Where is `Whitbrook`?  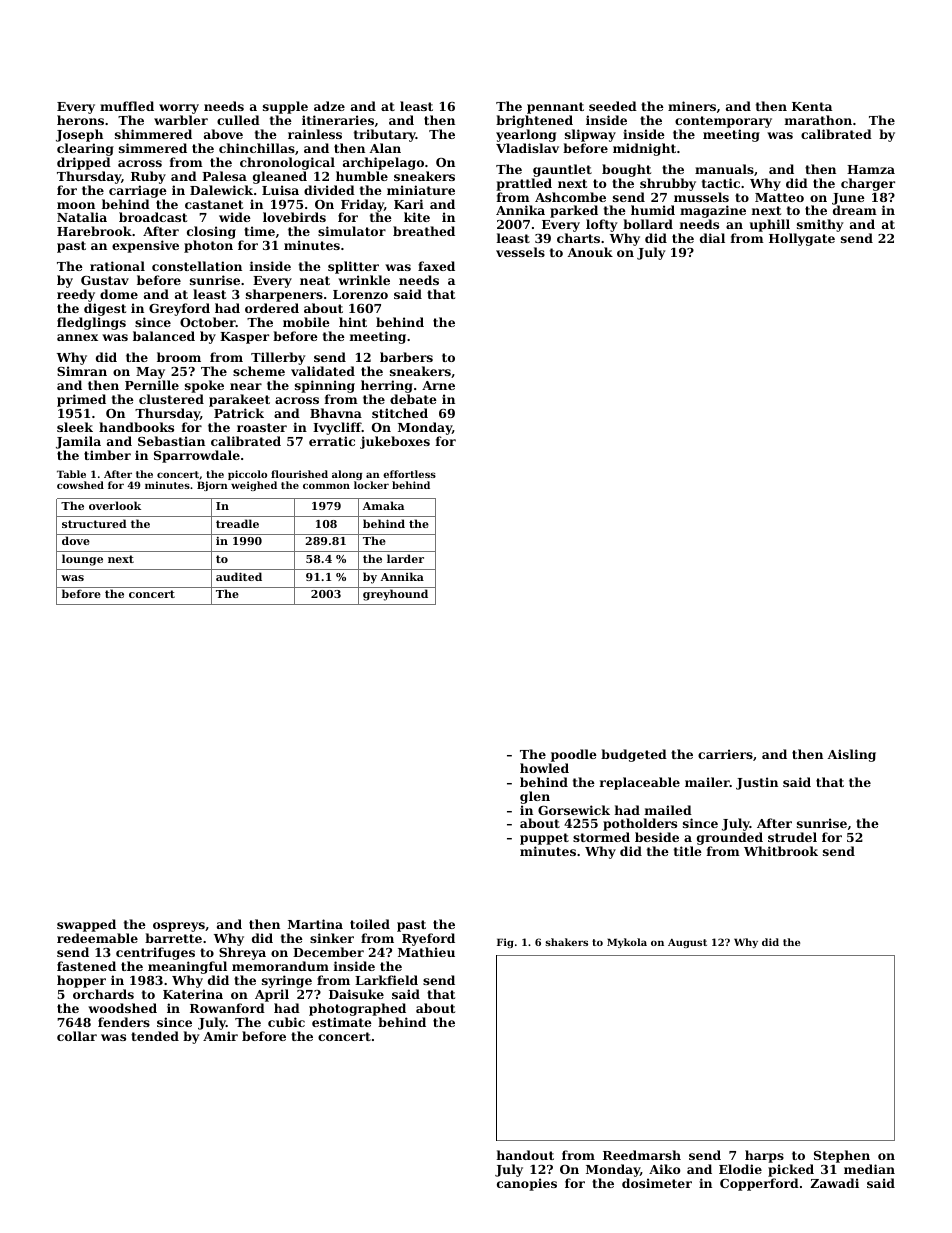 Whitbrook is located at coordinates (781, 851).
